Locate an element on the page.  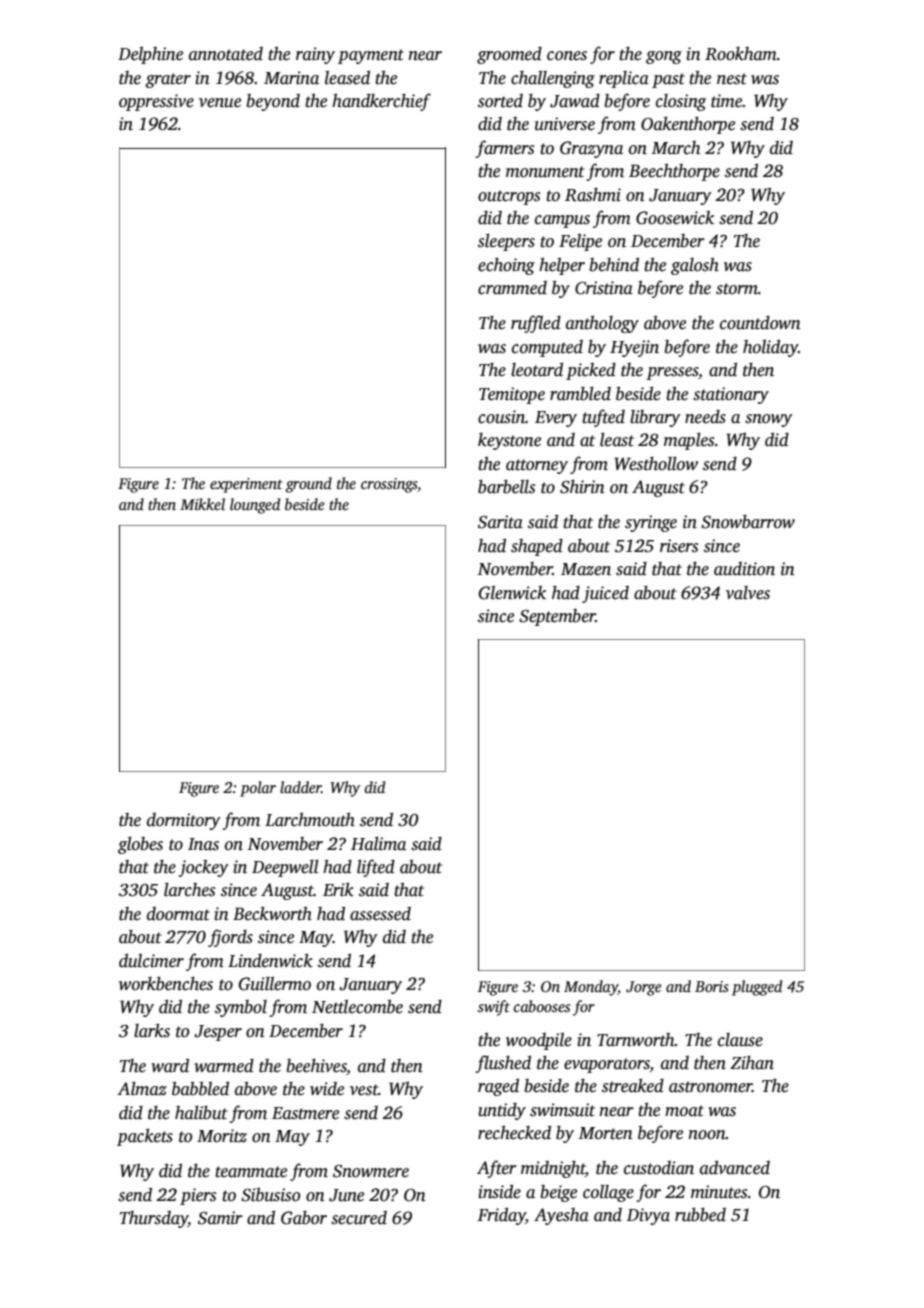
experiment is located at coordinates (246, 485).
